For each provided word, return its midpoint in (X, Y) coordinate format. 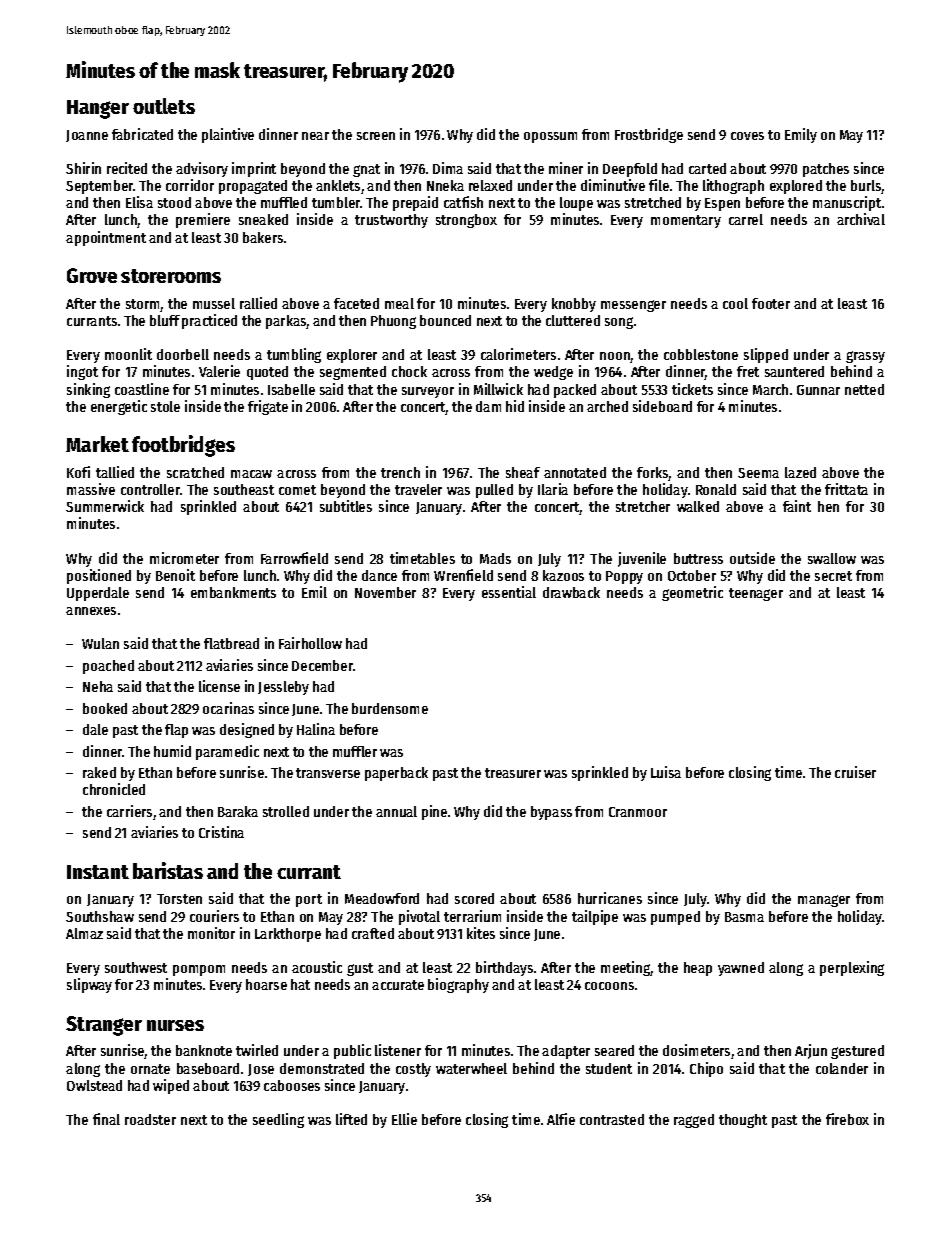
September (100, 187)
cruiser (855, 772)
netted (864, 389)
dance (379, 575)
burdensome (390, 708)
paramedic (227, 752)
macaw (251, 474)
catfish (463, 202)
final (106, 1119)
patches (826, 170)
